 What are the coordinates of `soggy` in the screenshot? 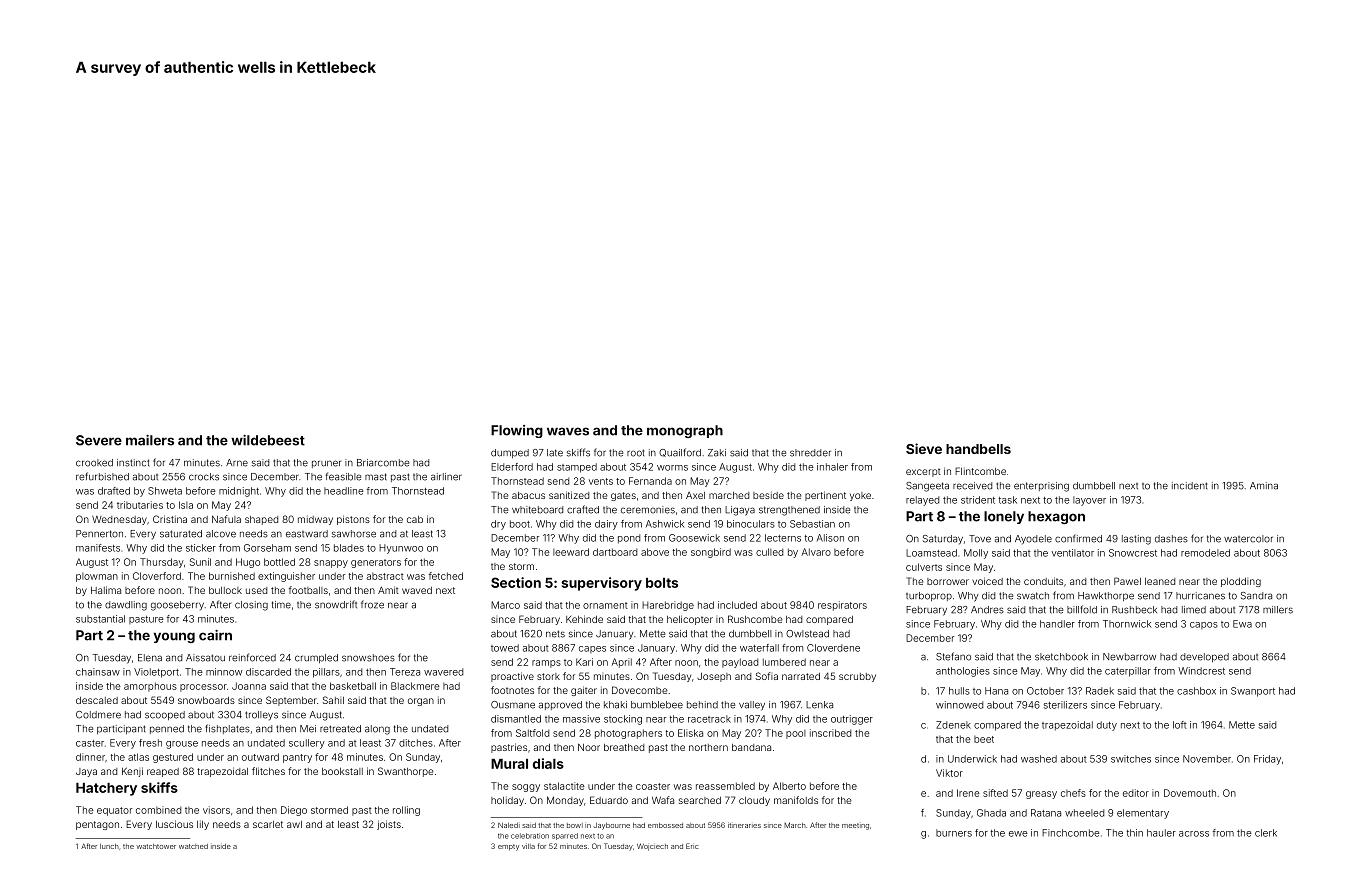 It's located at (526, 788).
